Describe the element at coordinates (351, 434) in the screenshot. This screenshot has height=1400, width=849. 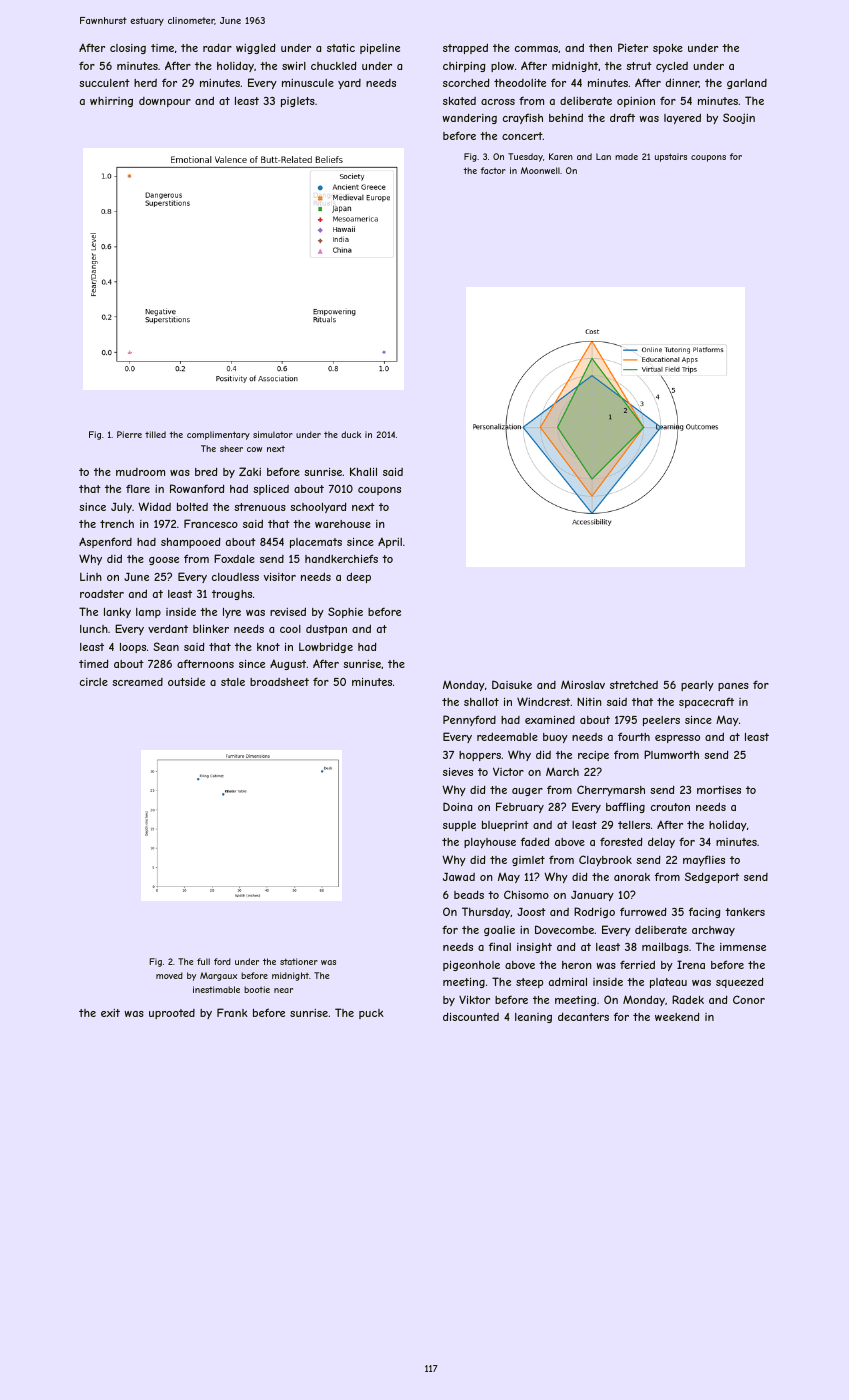
I see `duck` at that location.
